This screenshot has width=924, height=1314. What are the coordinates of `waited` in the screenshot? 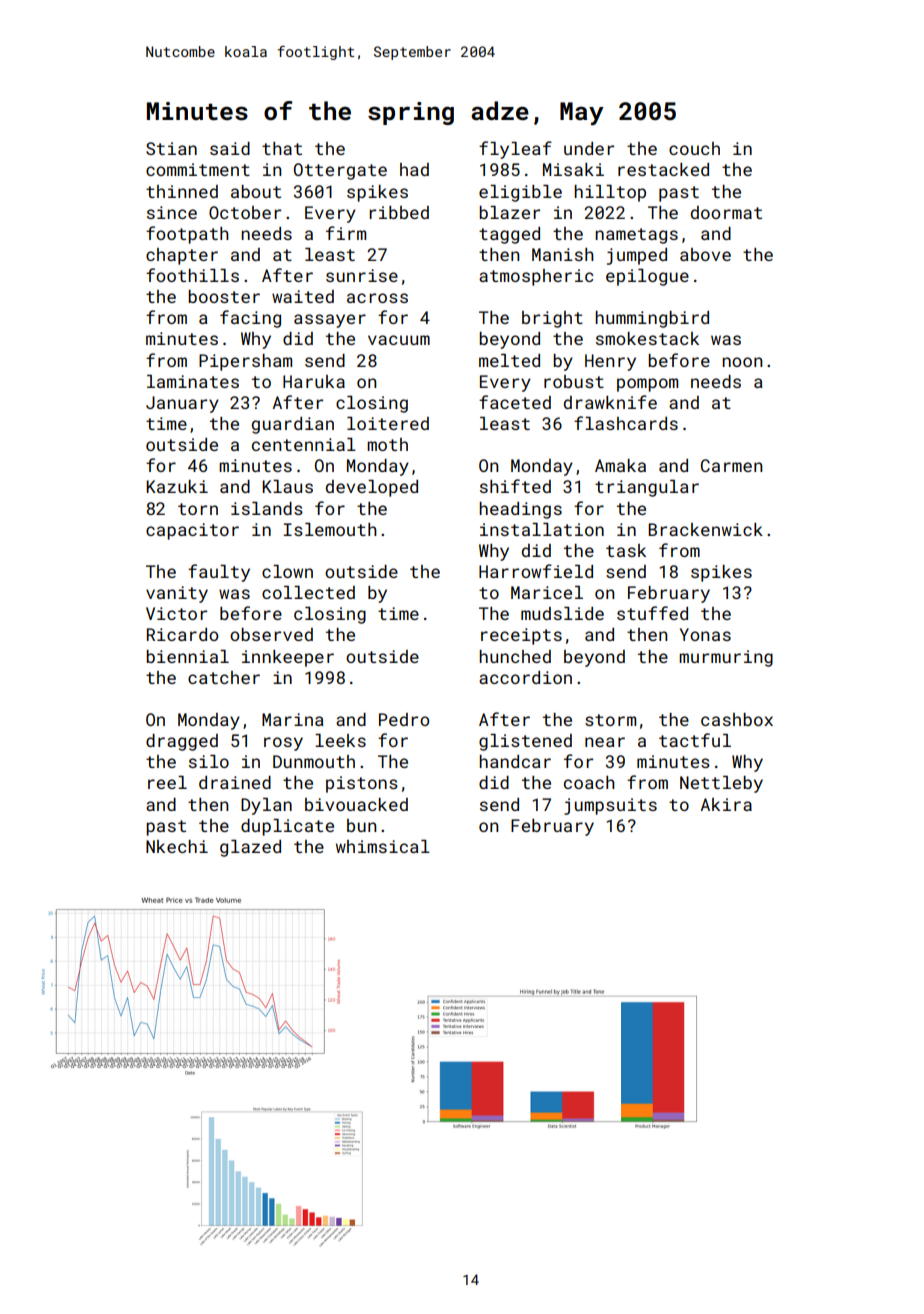 It's located at (303, 296).
